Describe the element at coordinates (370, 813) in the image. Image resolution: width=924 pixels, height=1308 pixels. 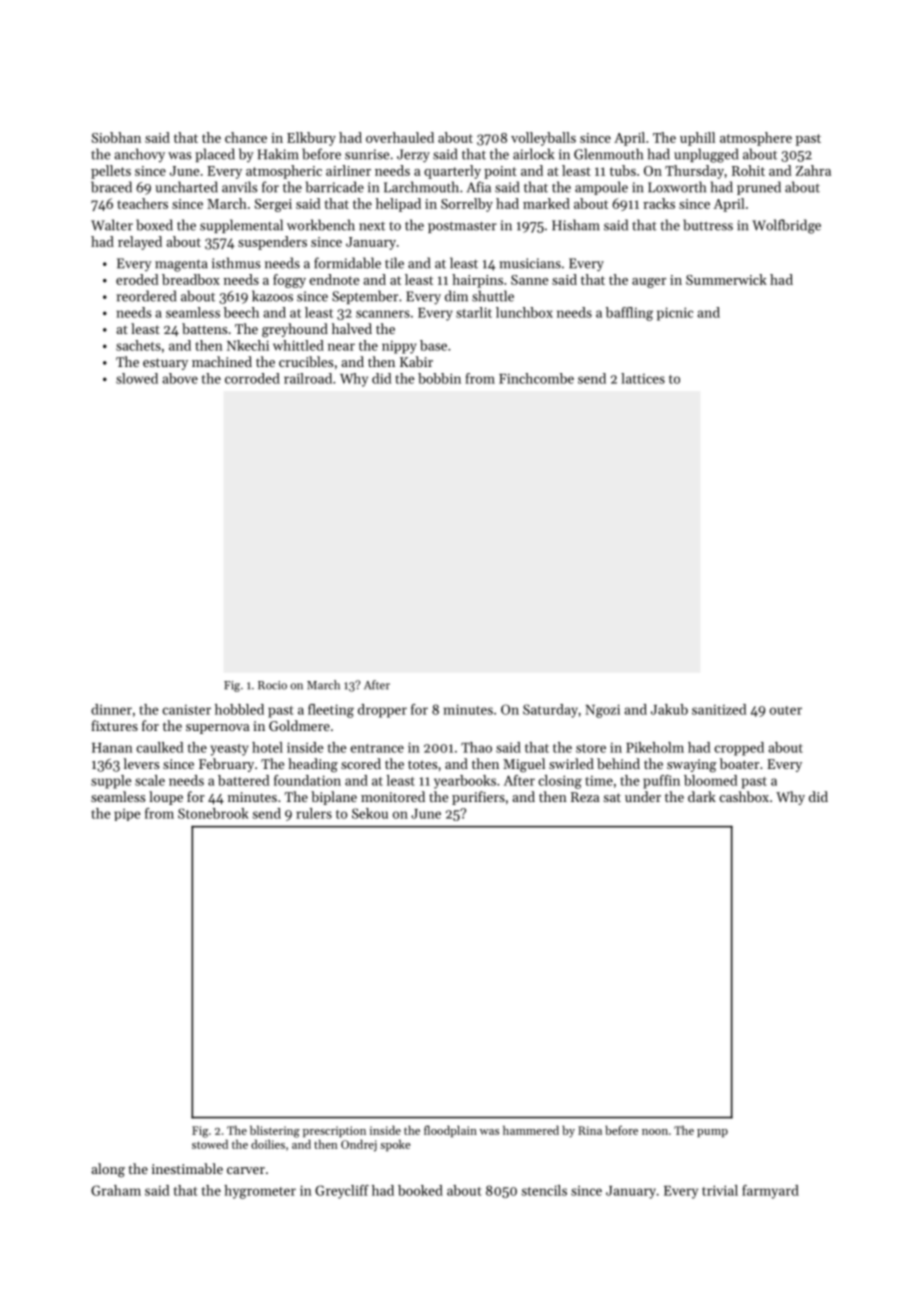
I see `Sekou` at that location.
